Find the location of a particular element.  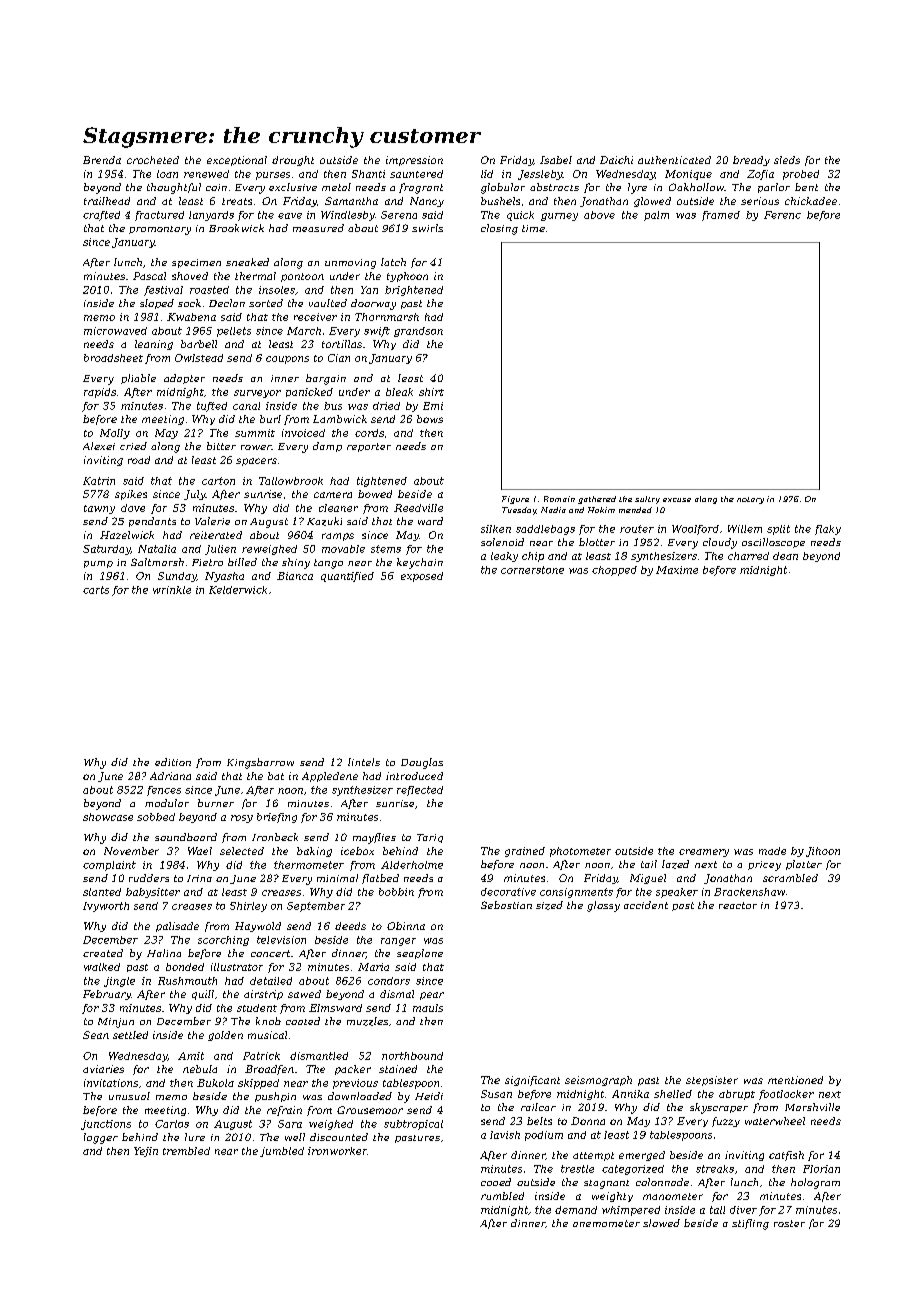

time is located at coordinates (533, 228).
